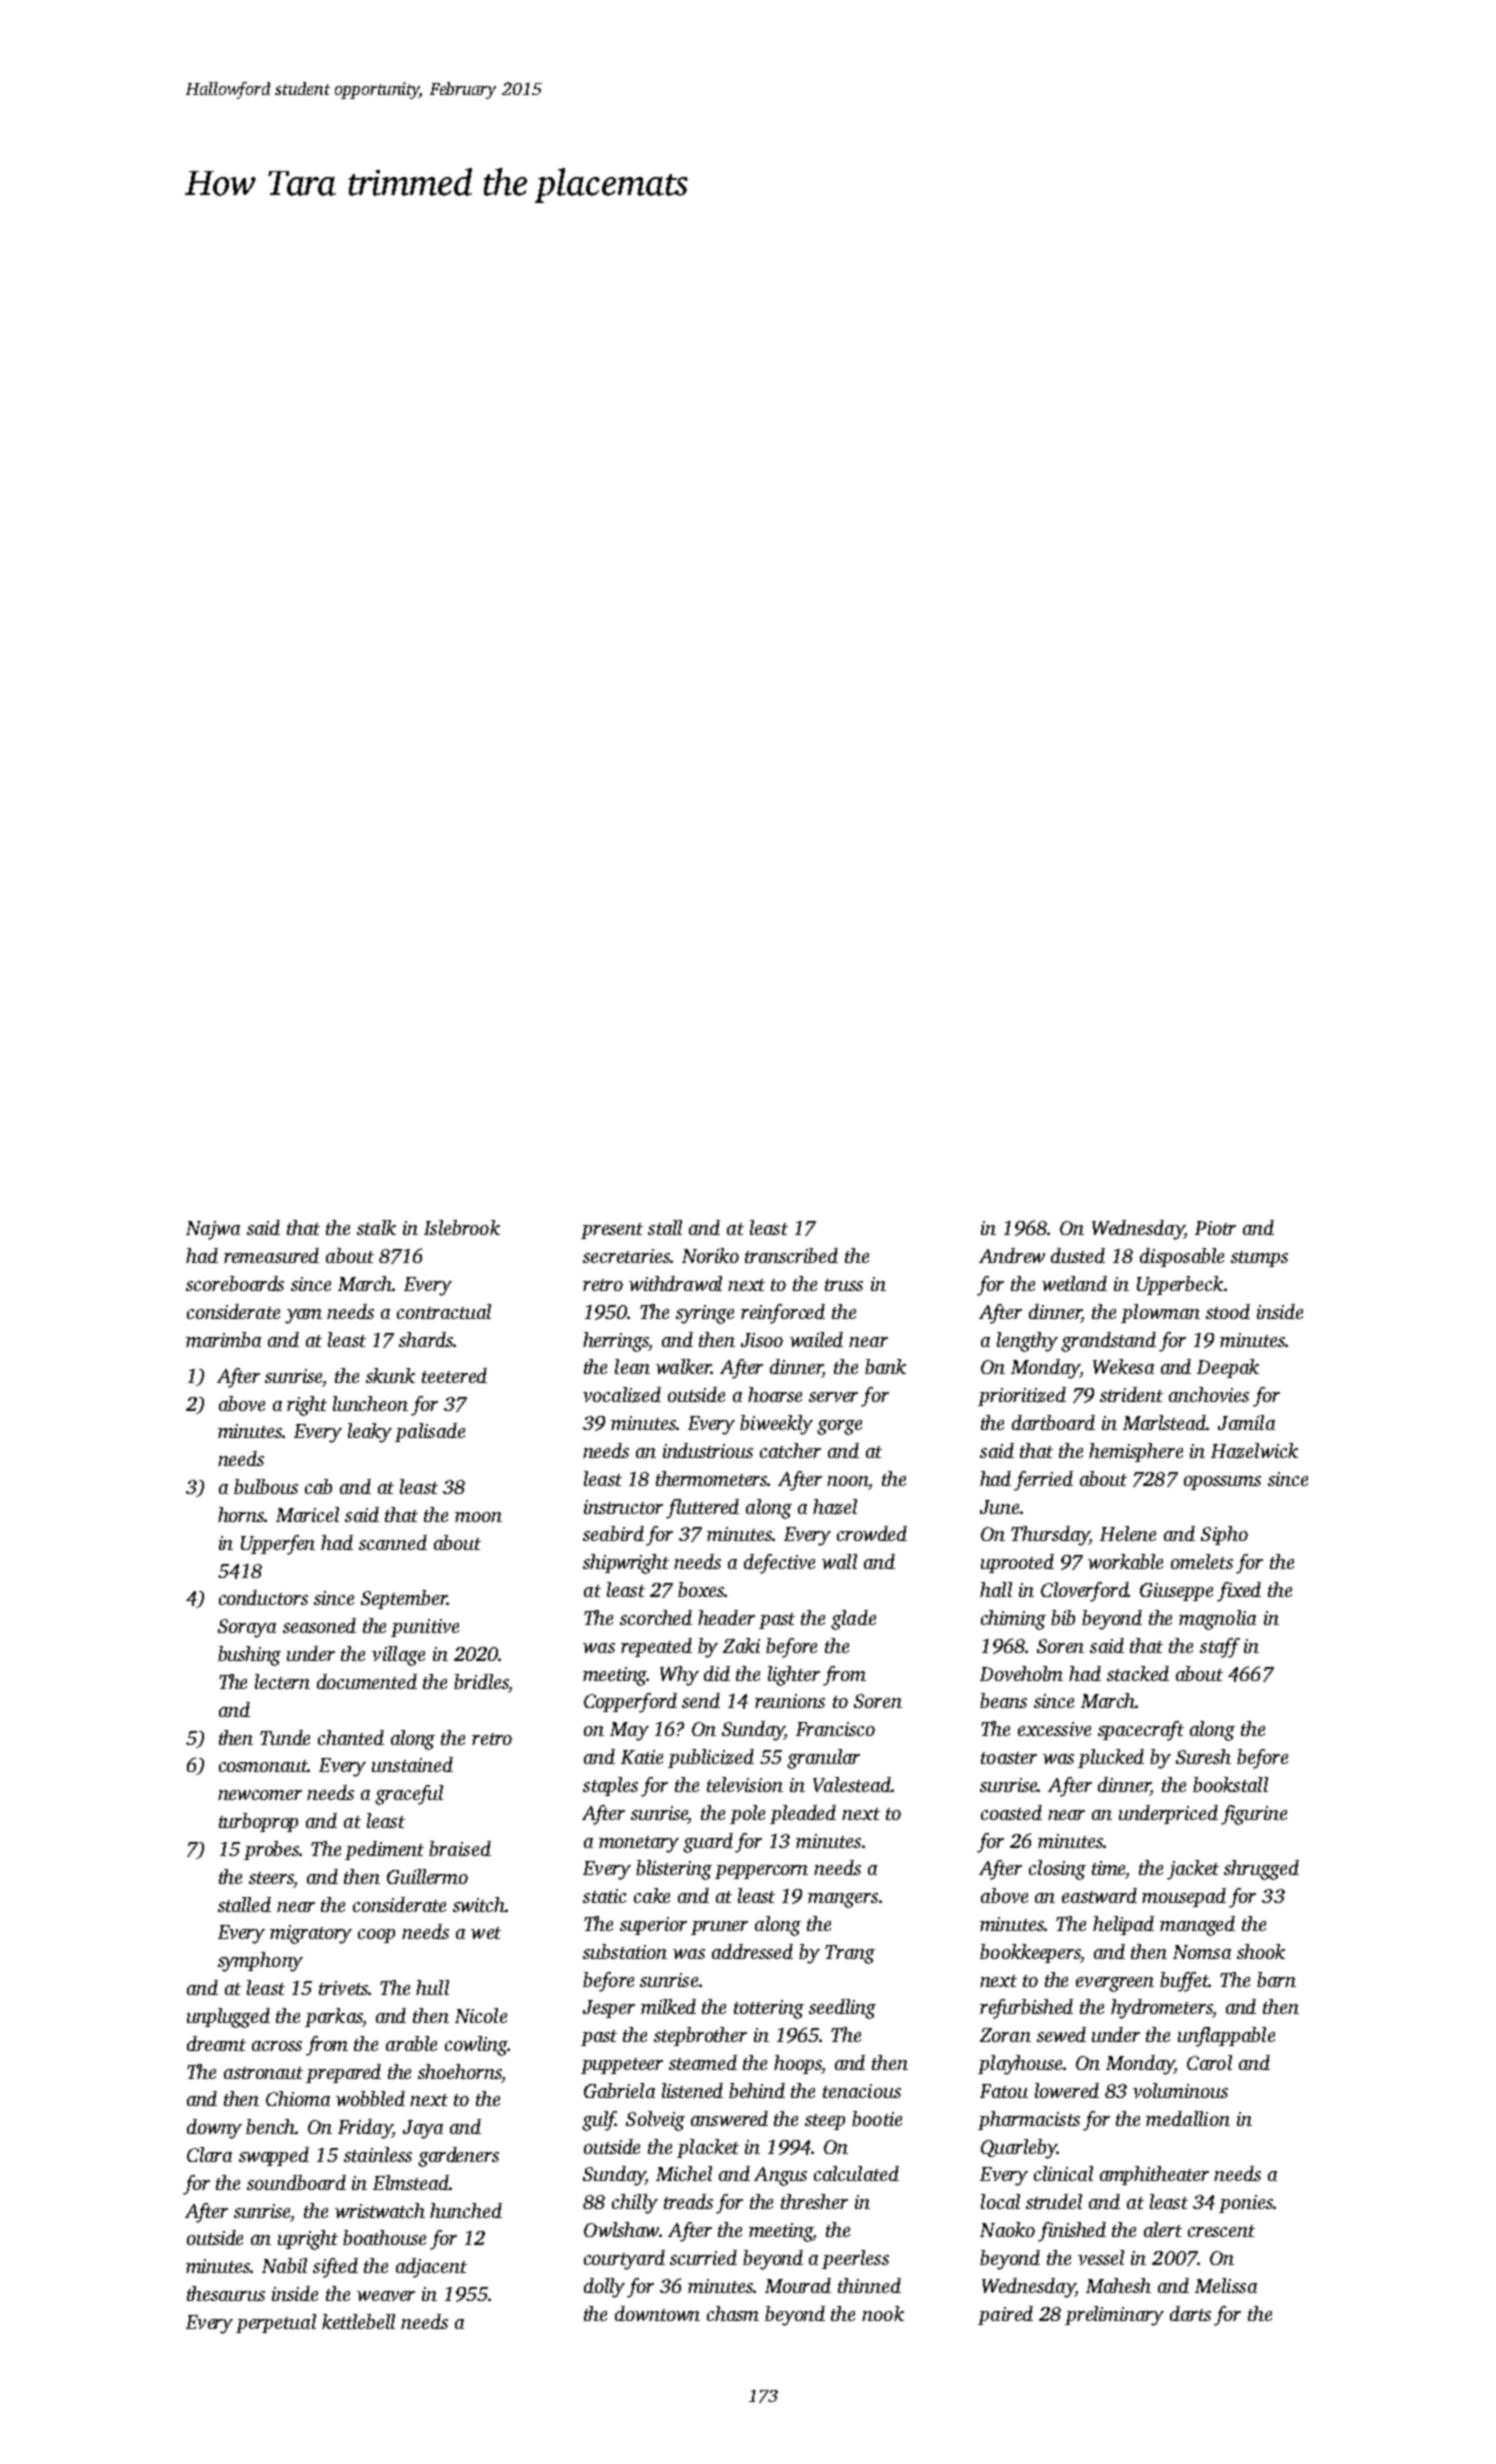 The height and width of the page is (2464, 1496). I want to click on stood, so click(1228, 1311).
